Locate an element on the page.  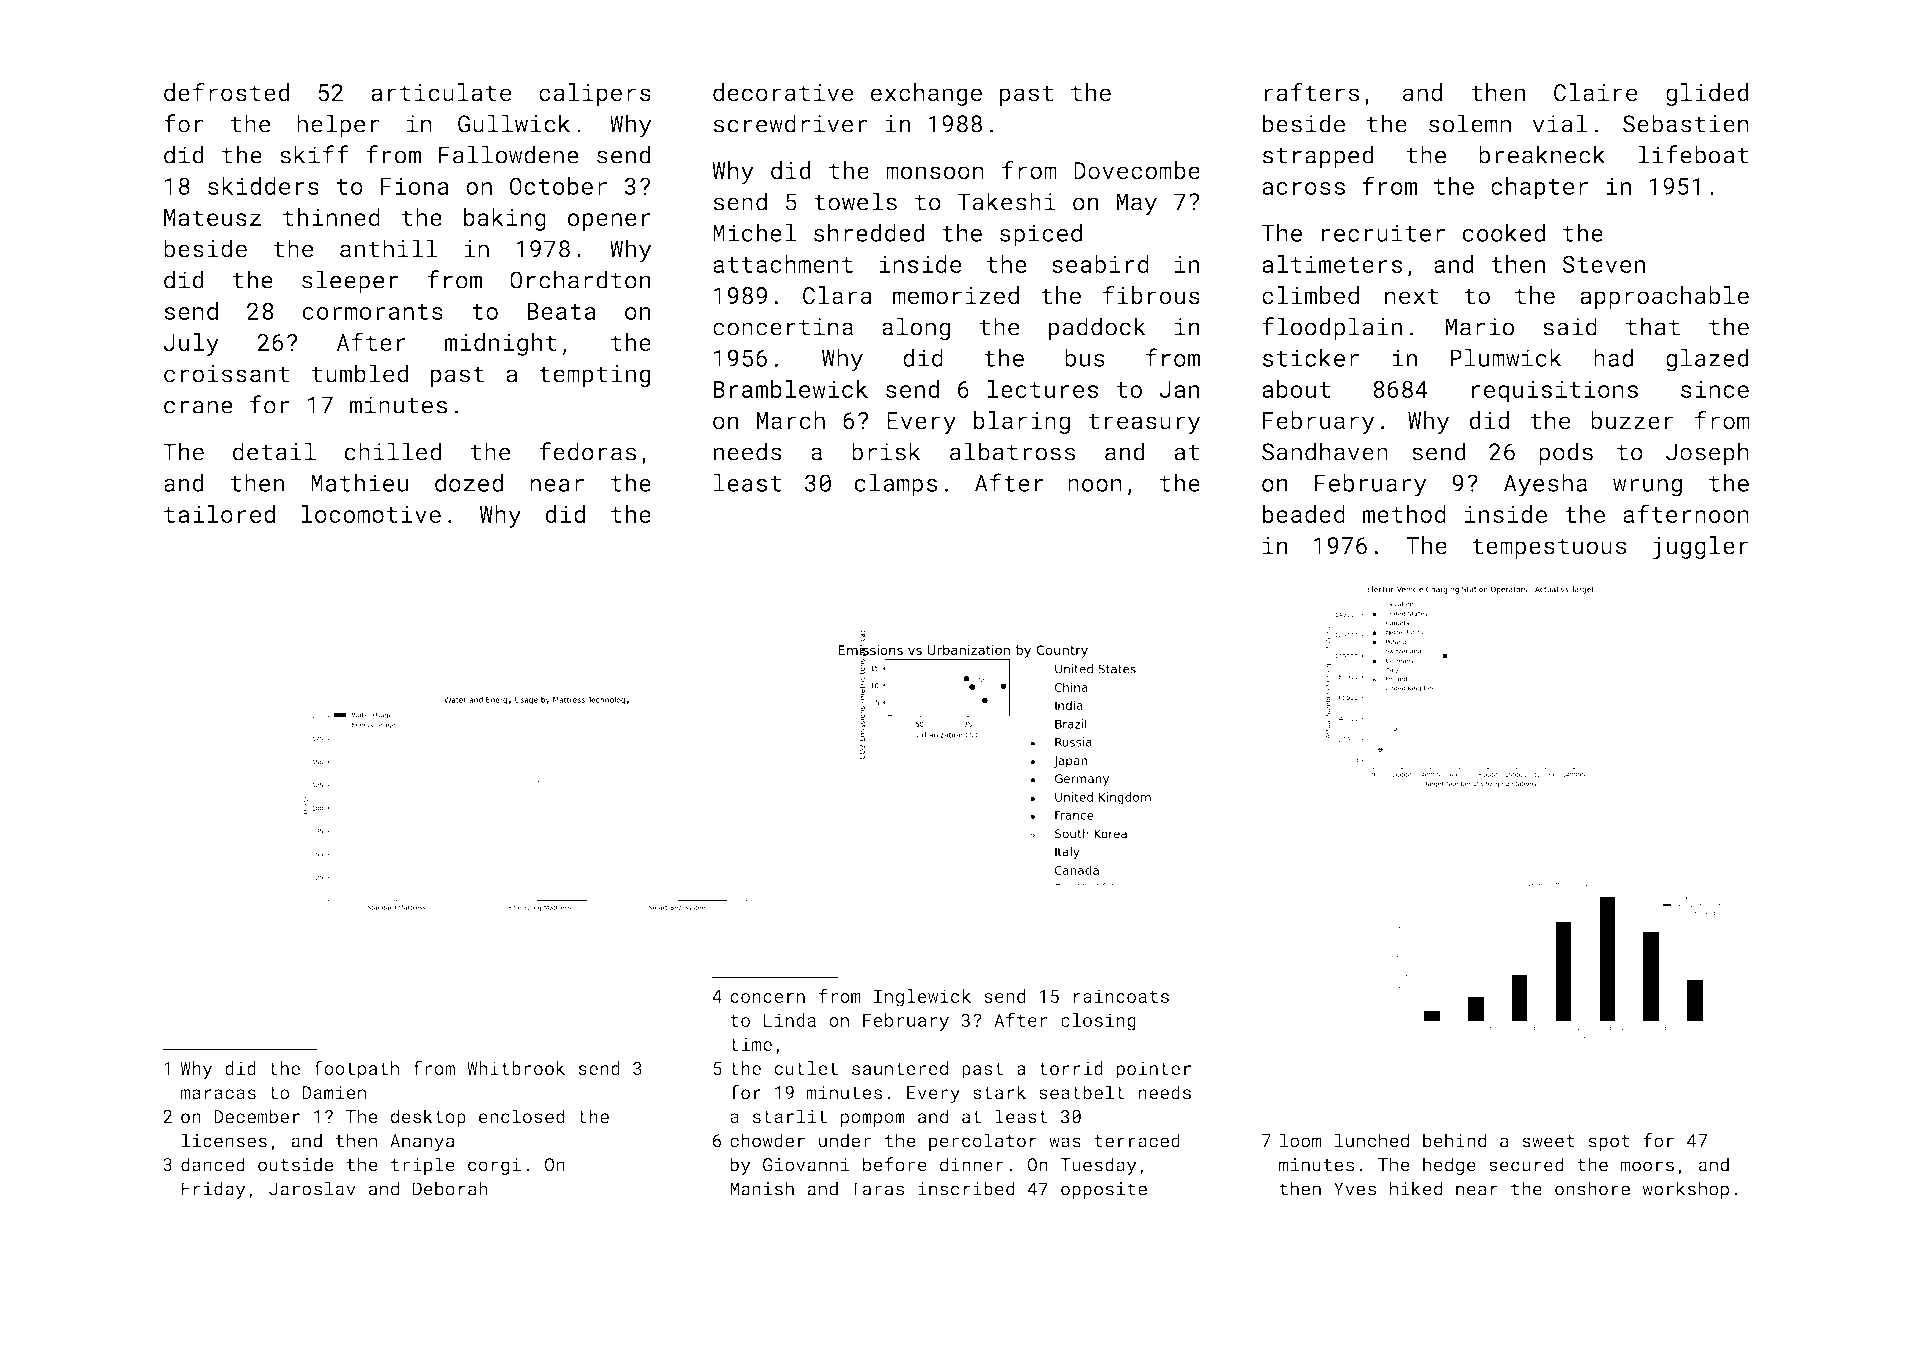
footpath is located at coordinates (356, 1070).
